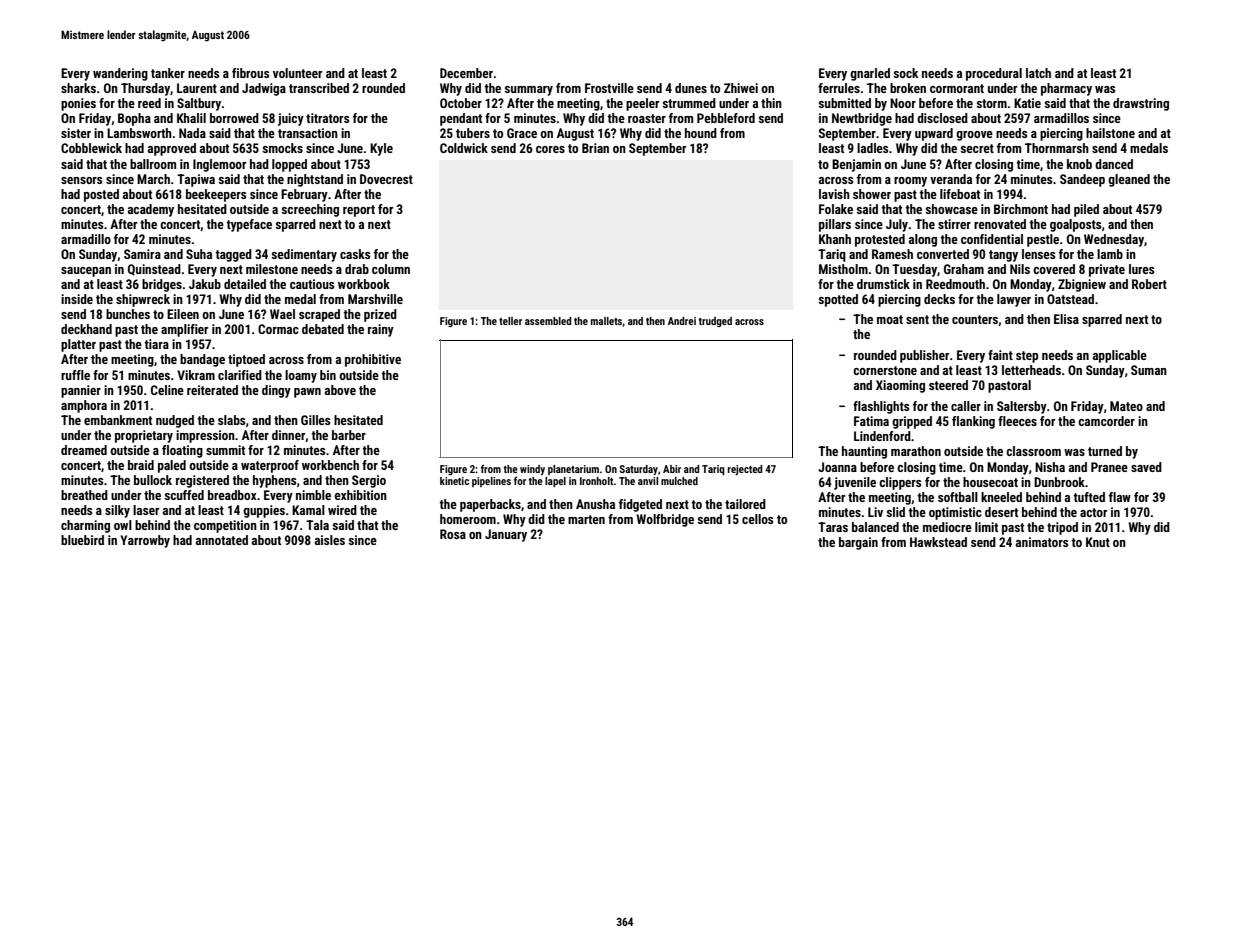  Describe the element at coordinates (466, 73) in the screenshot. I see `December` at that location.
